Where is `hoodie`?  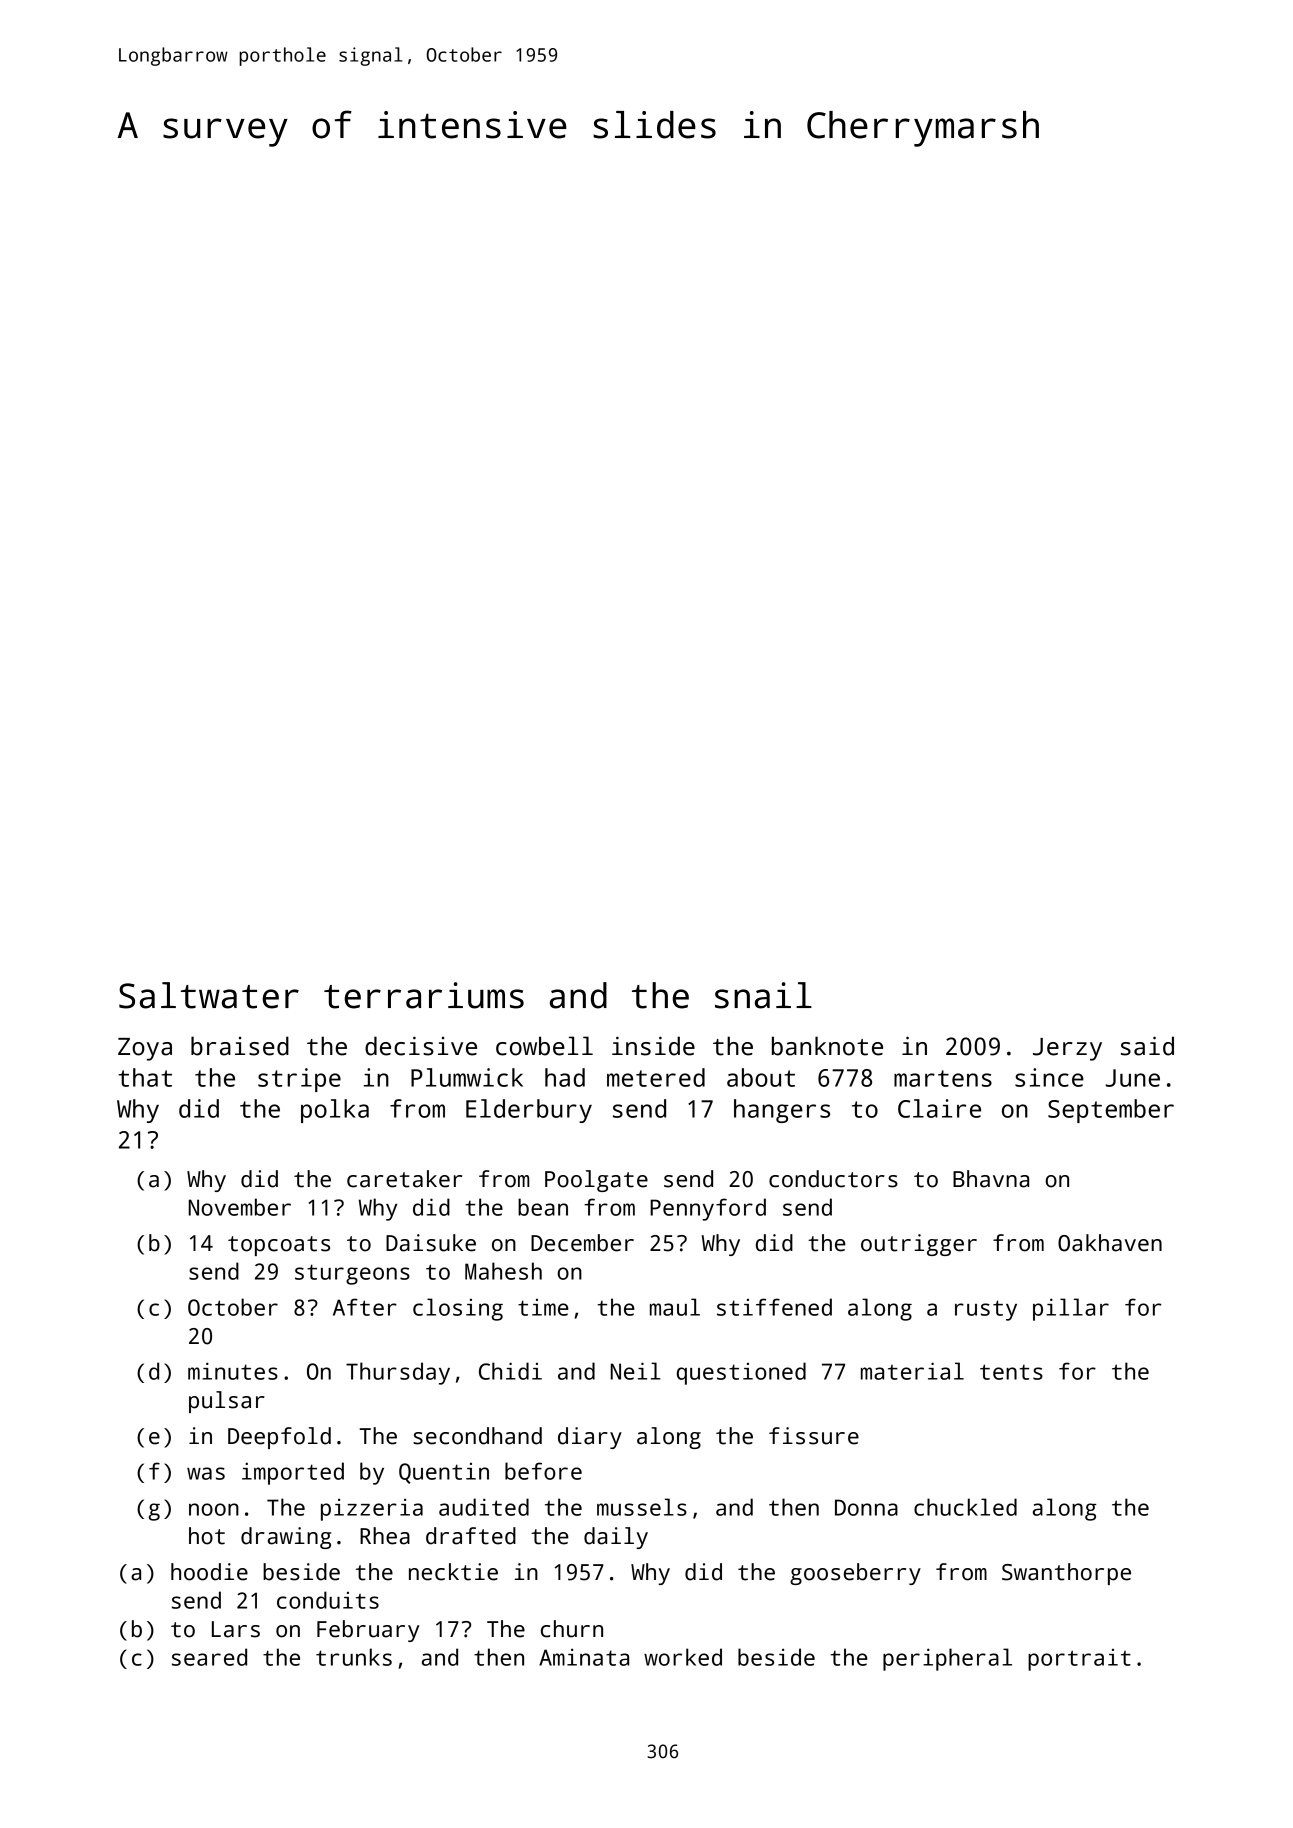 hoodie is located at coordinates (209, 1572).
